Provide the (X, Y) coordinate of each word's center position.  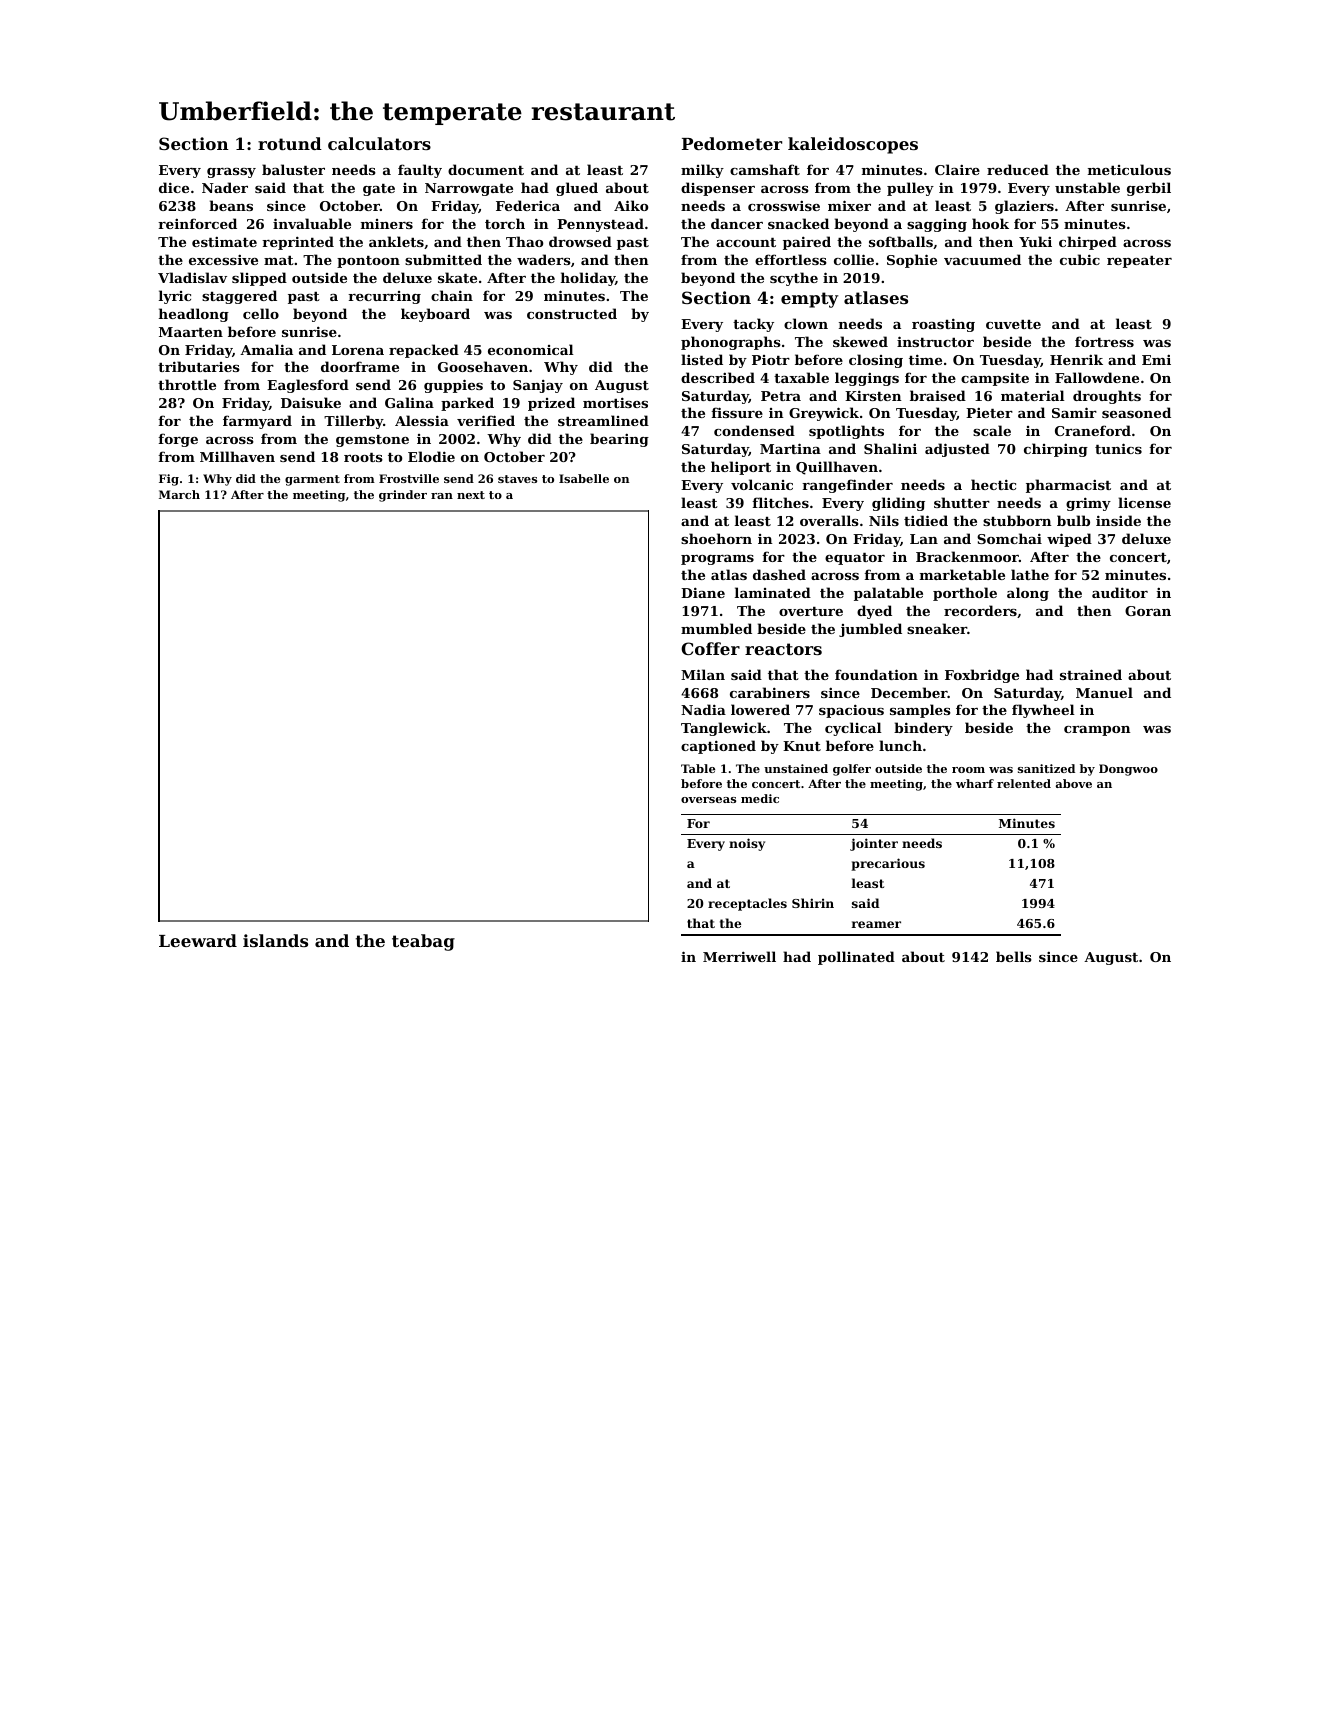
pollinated (856, 958)
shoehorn (716, 538)
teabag (423, 942)
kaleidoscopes (853, 145)
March (179, 494)
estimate (224, 242)
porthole (965, 594)
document (486, 169)
